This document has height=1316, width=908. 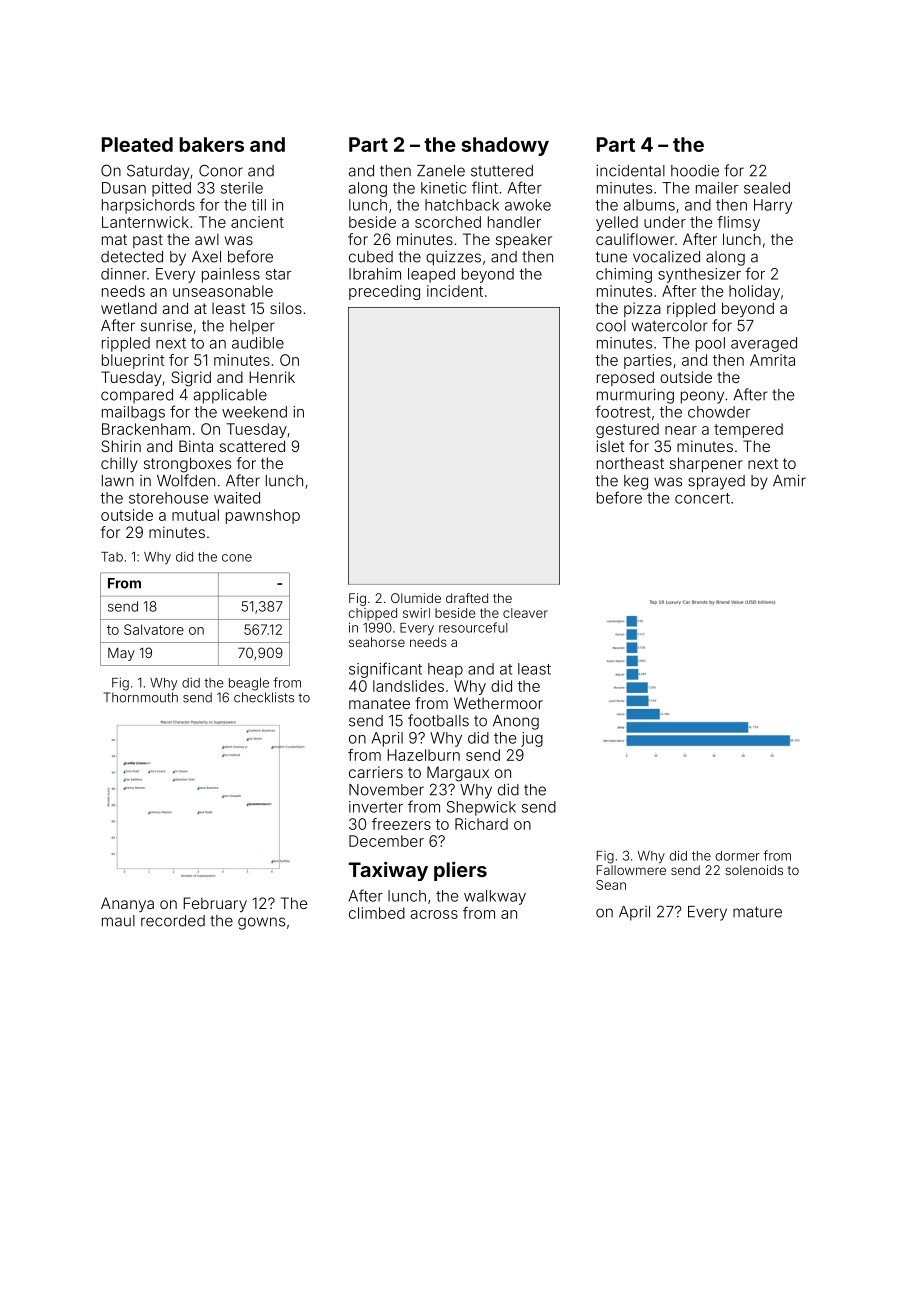 What do you see at coordinates (137, 144) in the document?
I see `Pleated` at bounding box center [137, 144].
